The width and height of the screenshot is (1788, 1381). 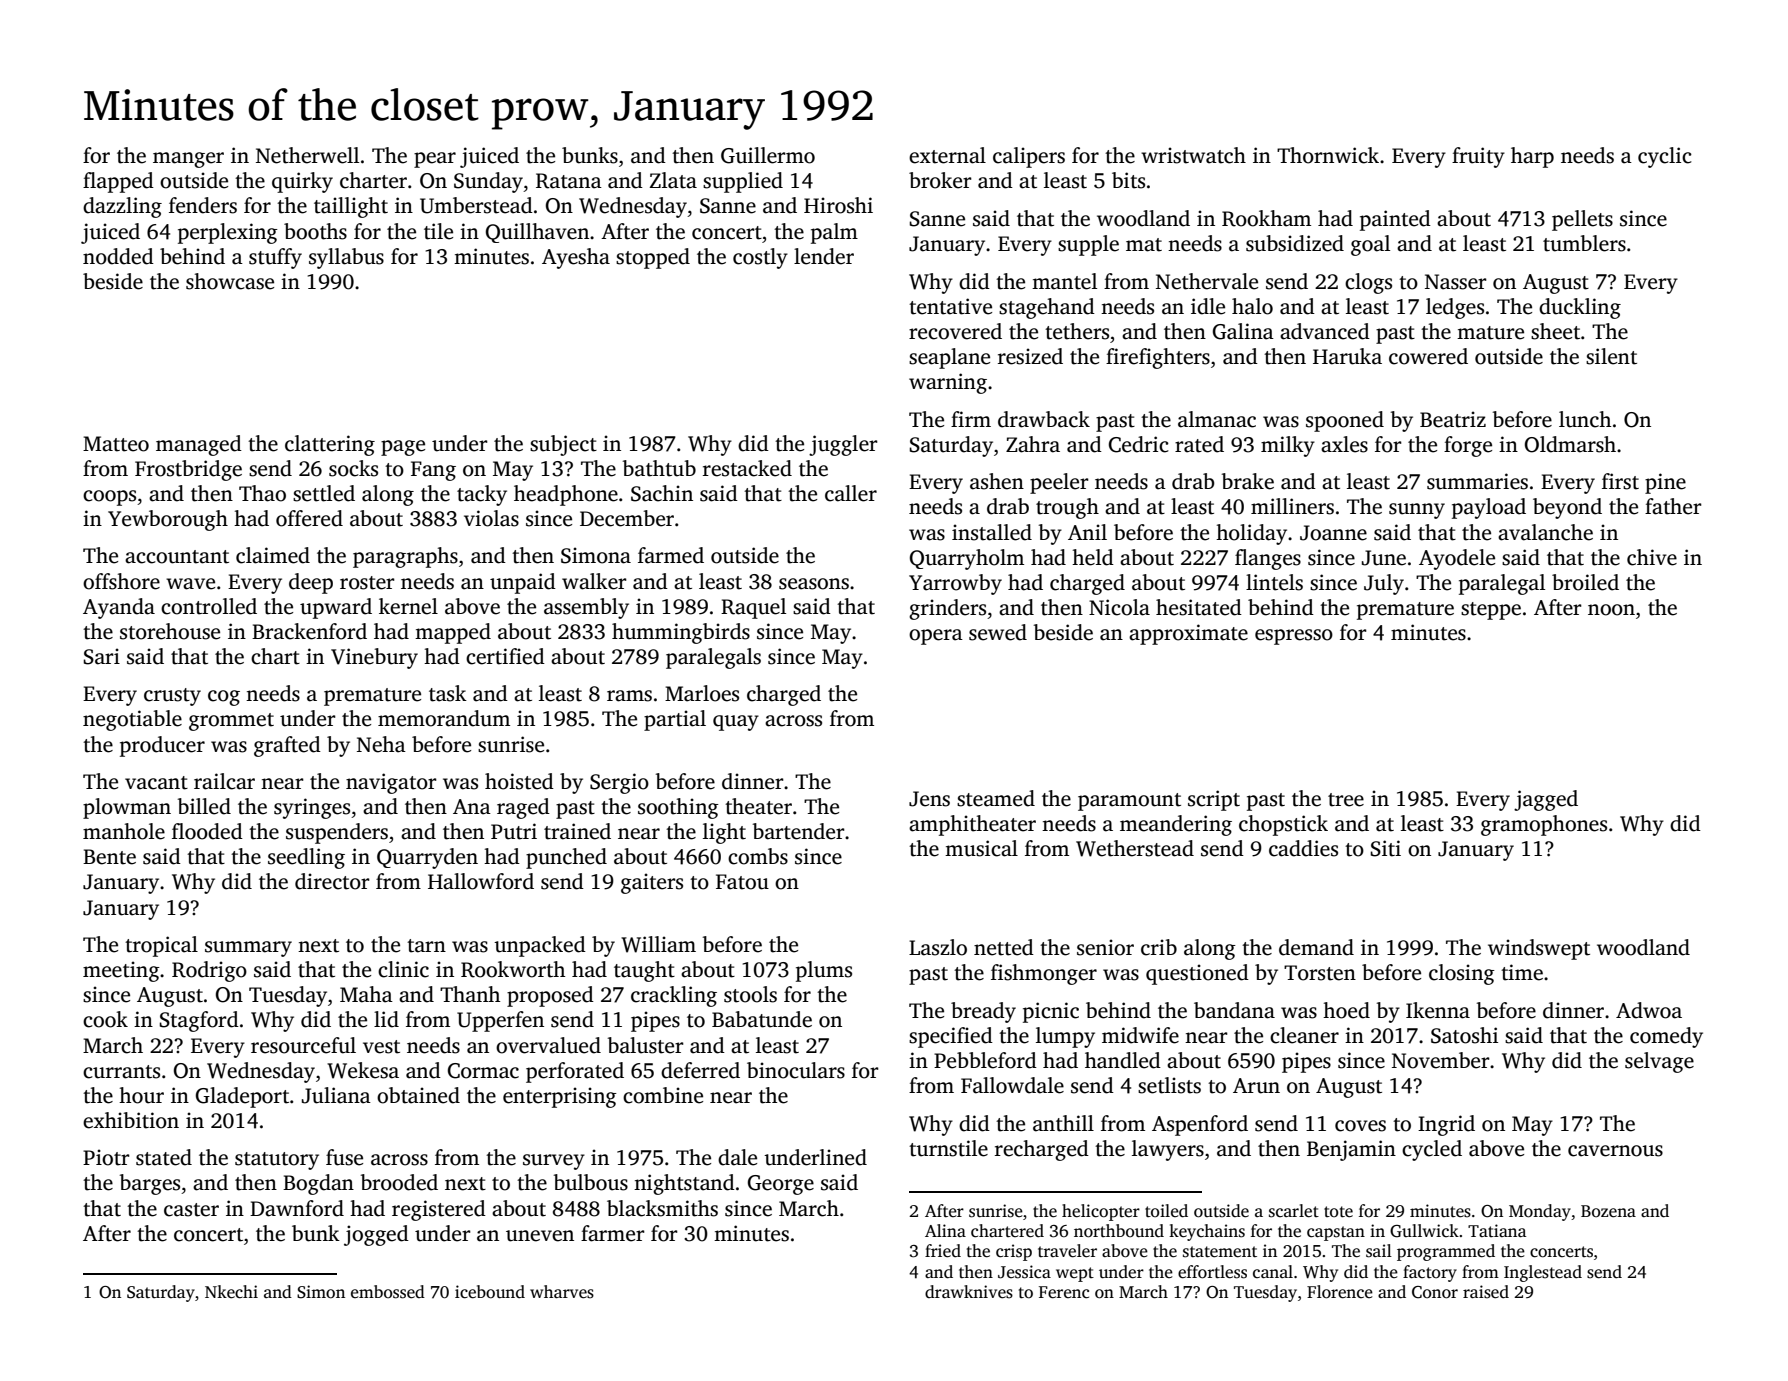 I want to click on silent, so click(x=1611, y=356).
